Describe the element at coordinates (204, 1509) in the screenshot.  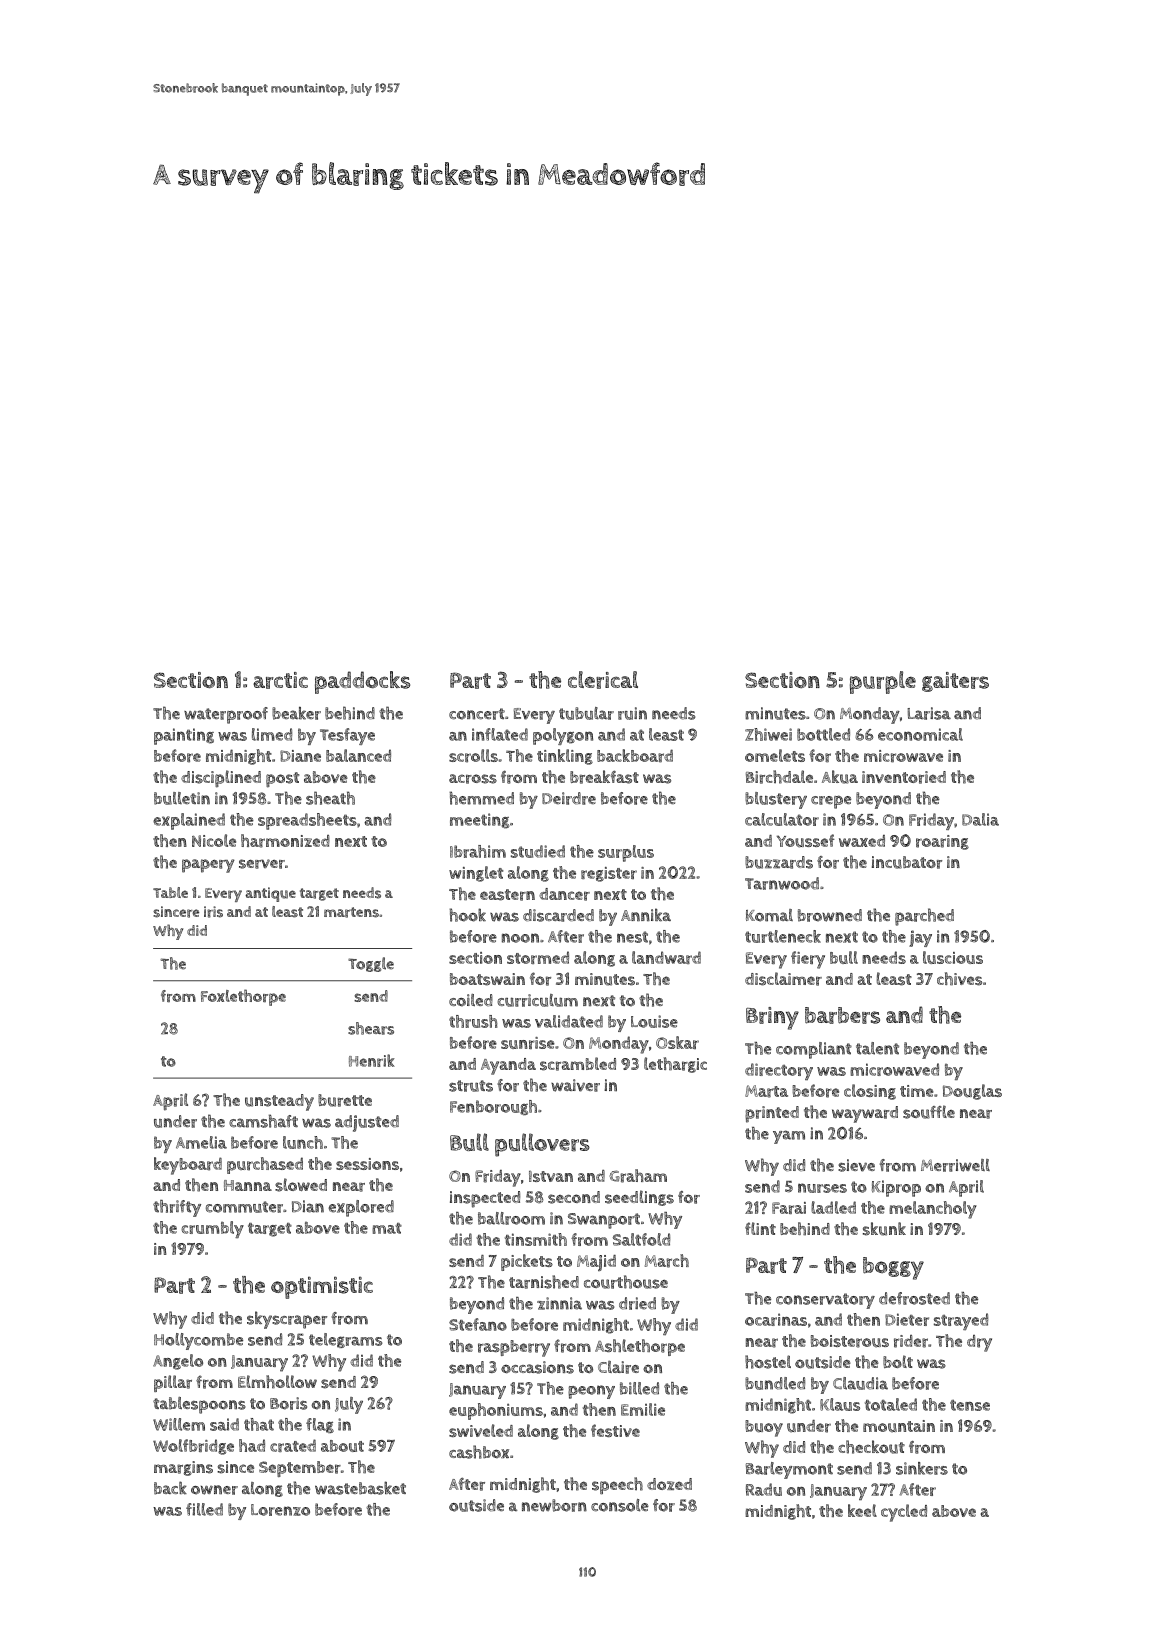
I see `filled` at that location.
